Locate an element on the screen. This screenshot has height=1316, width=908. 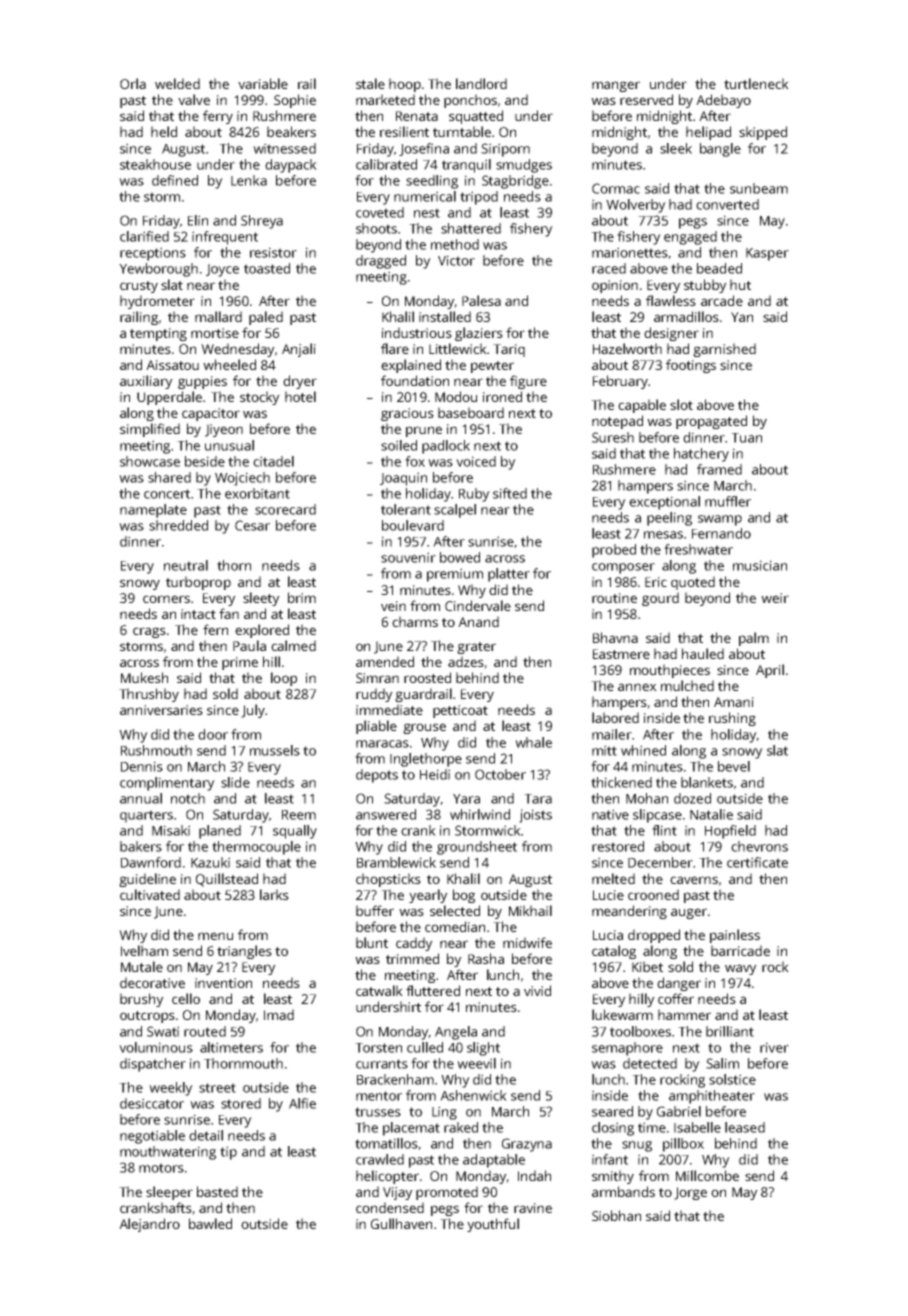
crags is located at coordinates (149, 632).
